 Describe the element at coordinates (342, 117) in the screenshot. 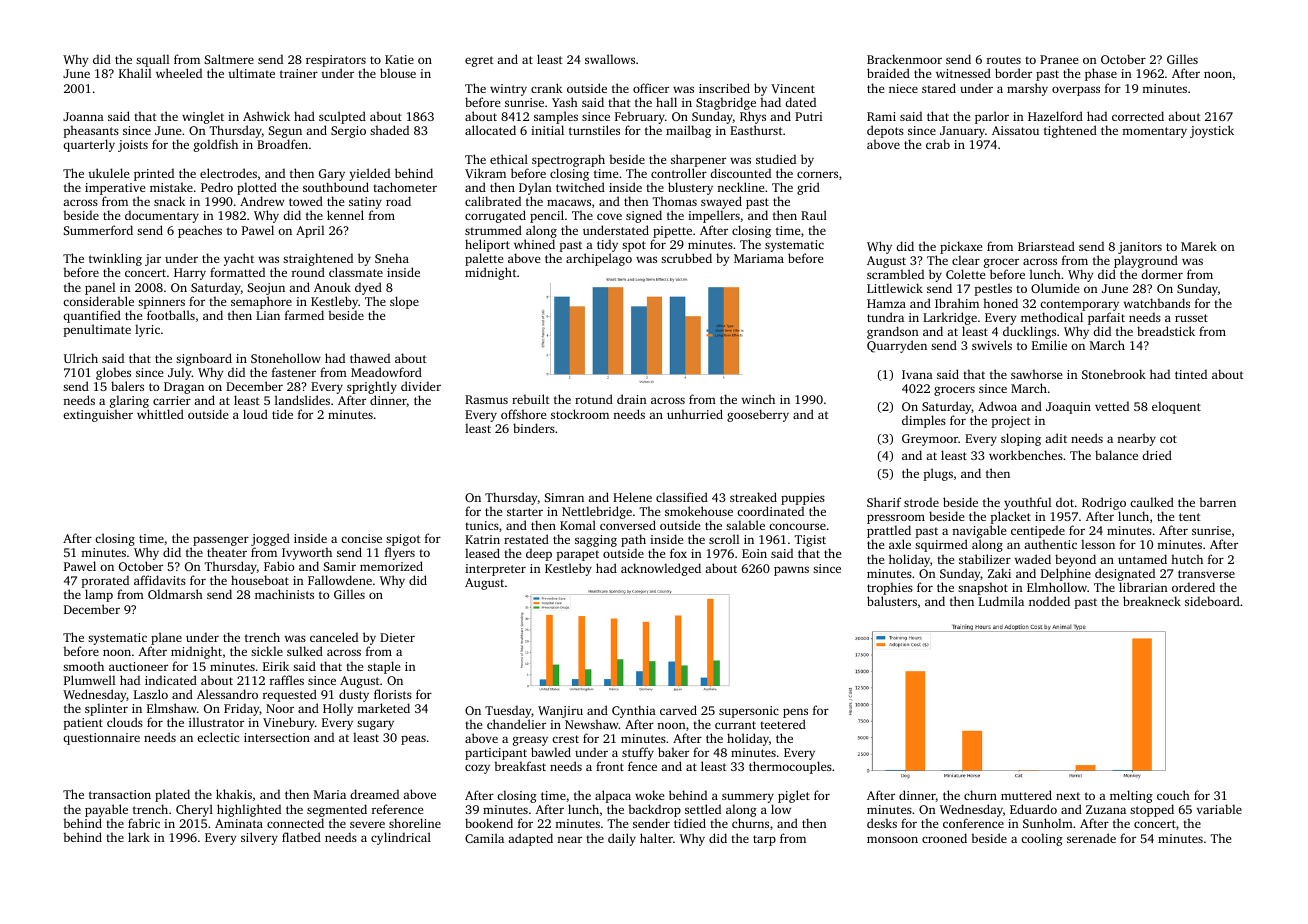

I see `sculpted` at that location.
